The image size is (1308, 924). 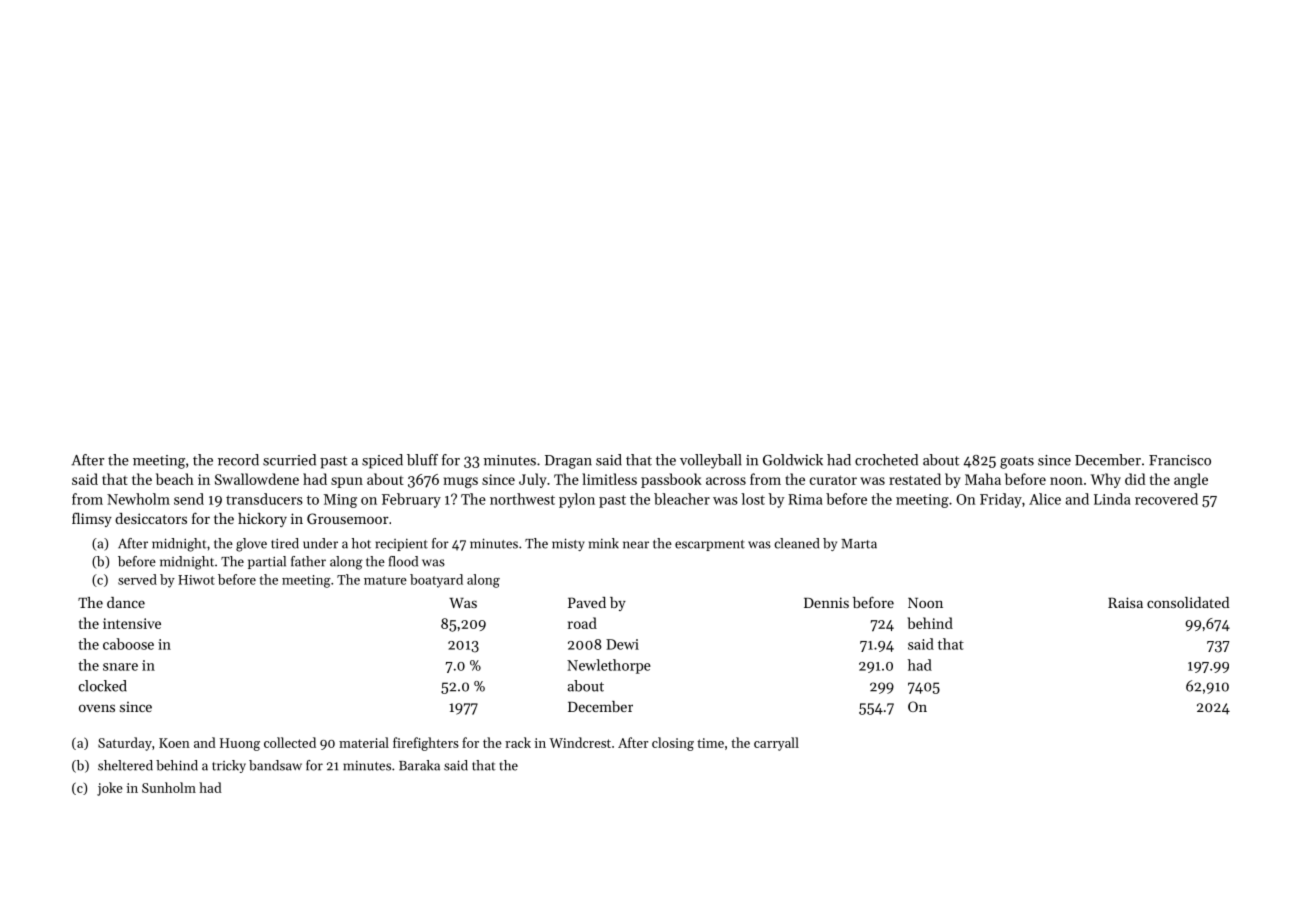 What do you see at coordinates (128, 644) in the screenshot?
I see `caboose` at bounding box center [128, 644].
